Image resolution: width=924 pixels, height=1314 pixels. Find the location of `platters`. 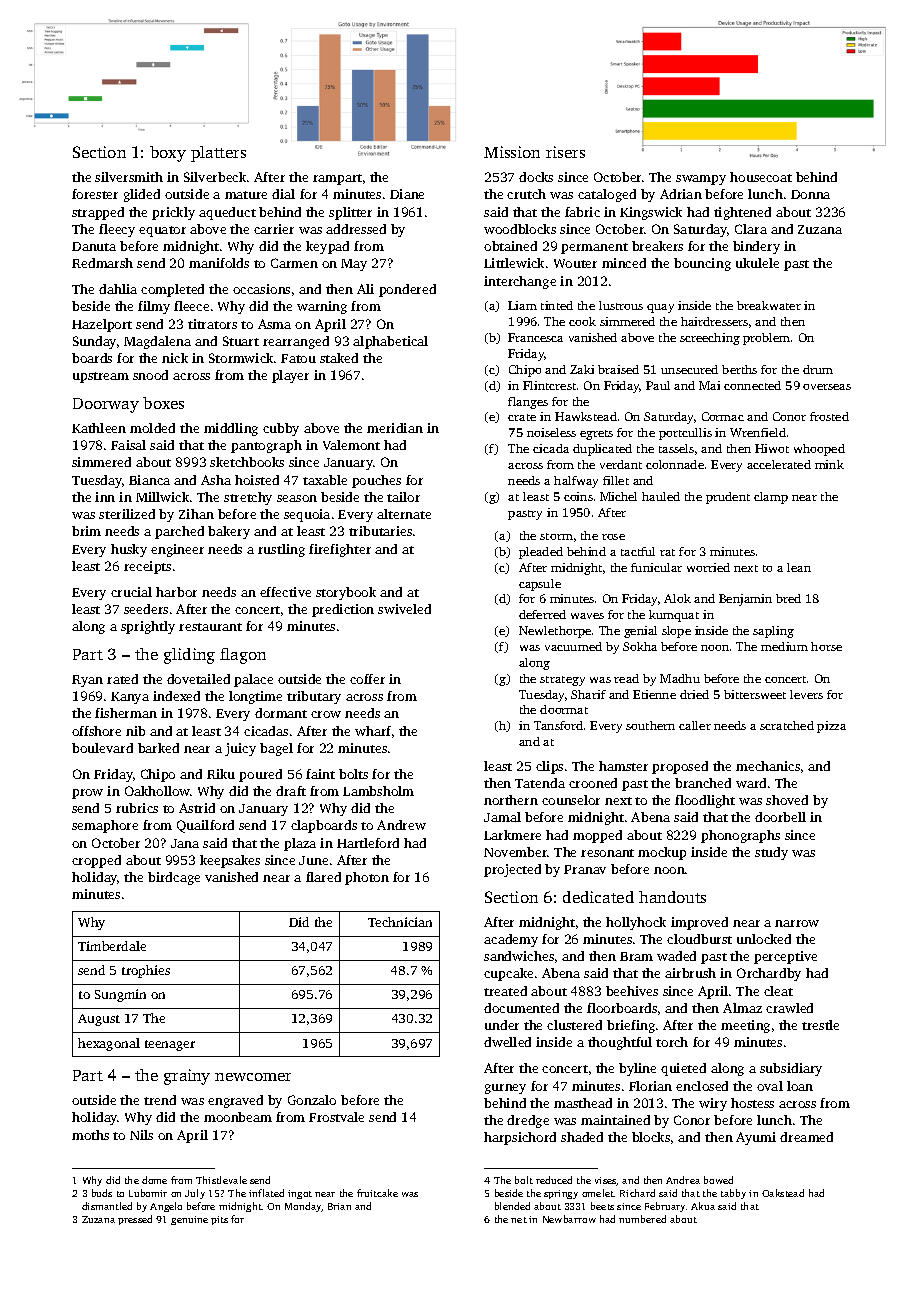

platters is located at coordinates (218, 154).
